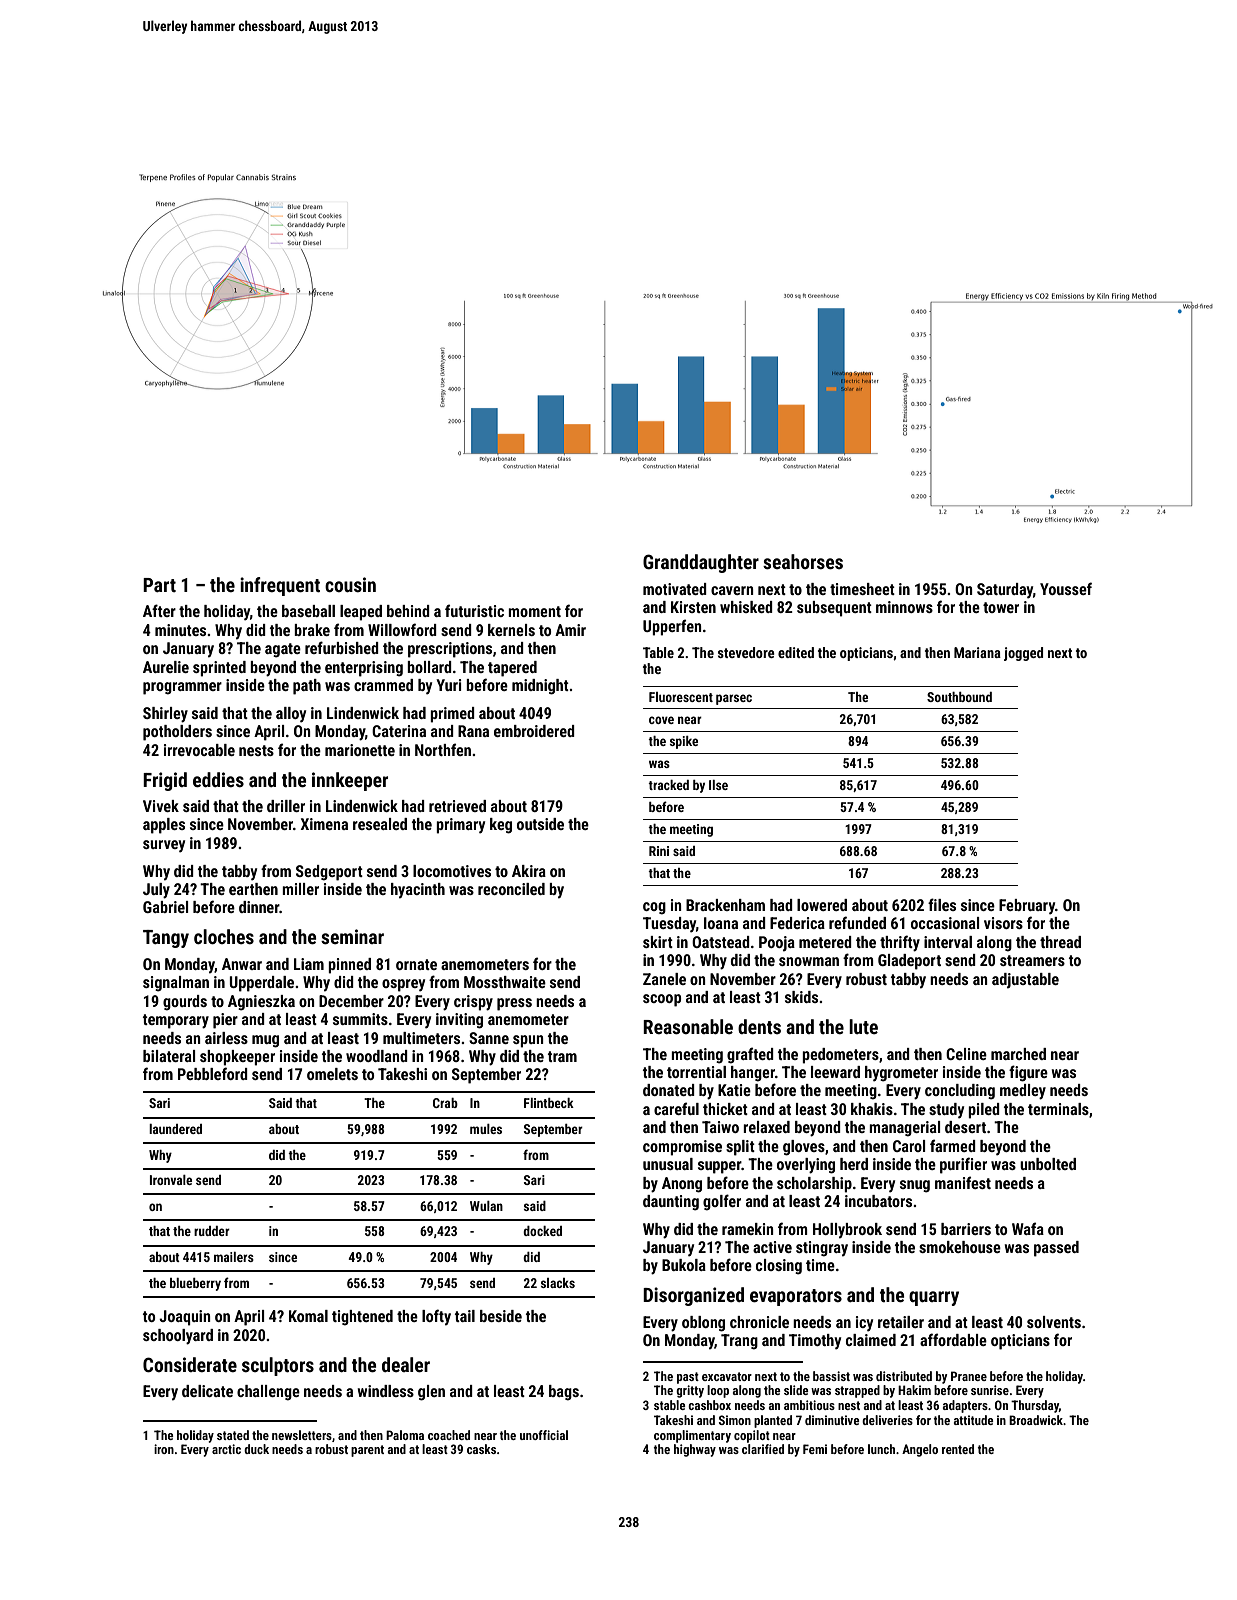 This screenshot has height=1600, width=1237. What do you see at coordinates (403, 985) in the screenshot?
I see `osprey` at bounding box center [403, 985].
